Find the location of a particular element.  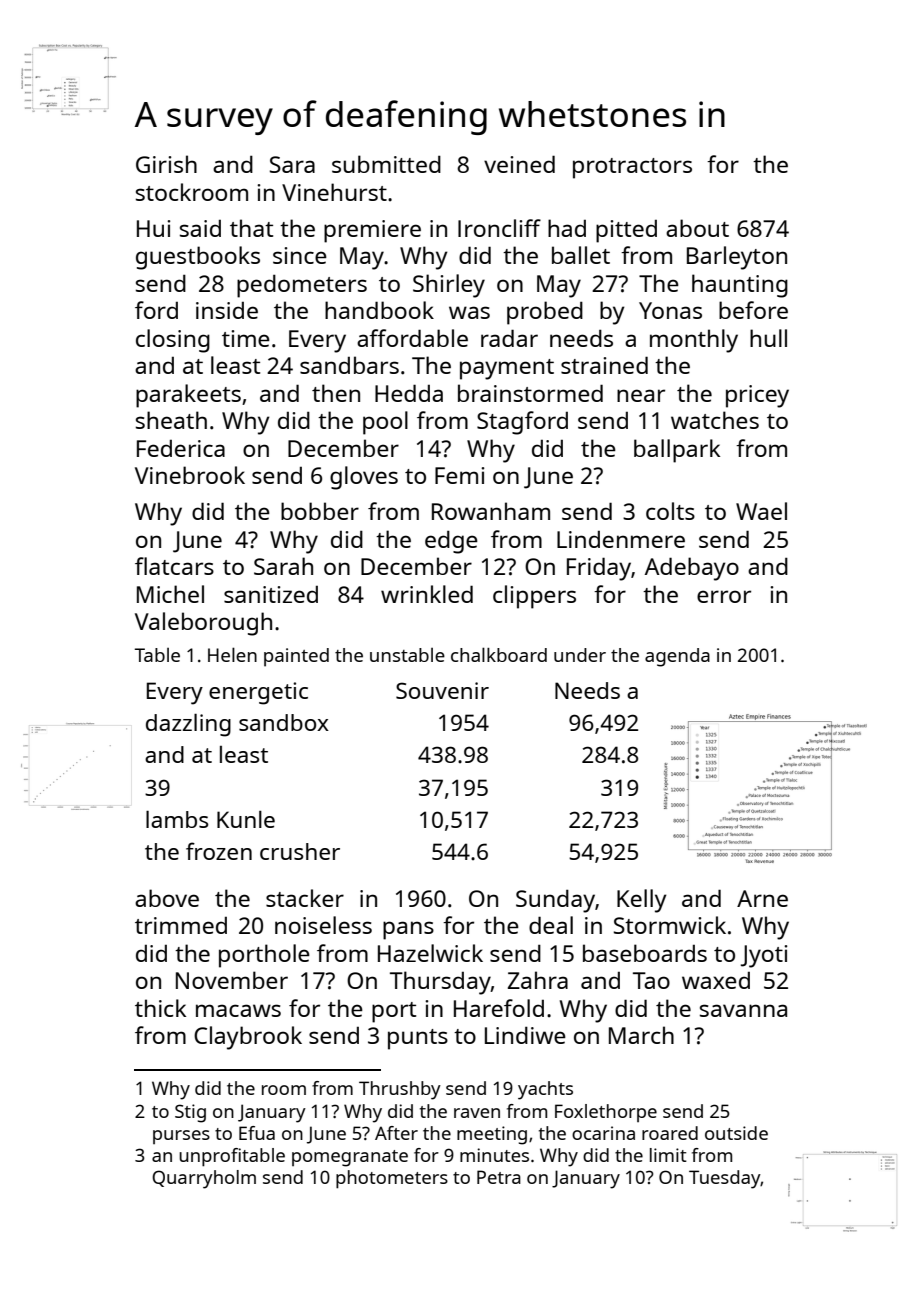

Yonas is located at coordinates (670, 310).
